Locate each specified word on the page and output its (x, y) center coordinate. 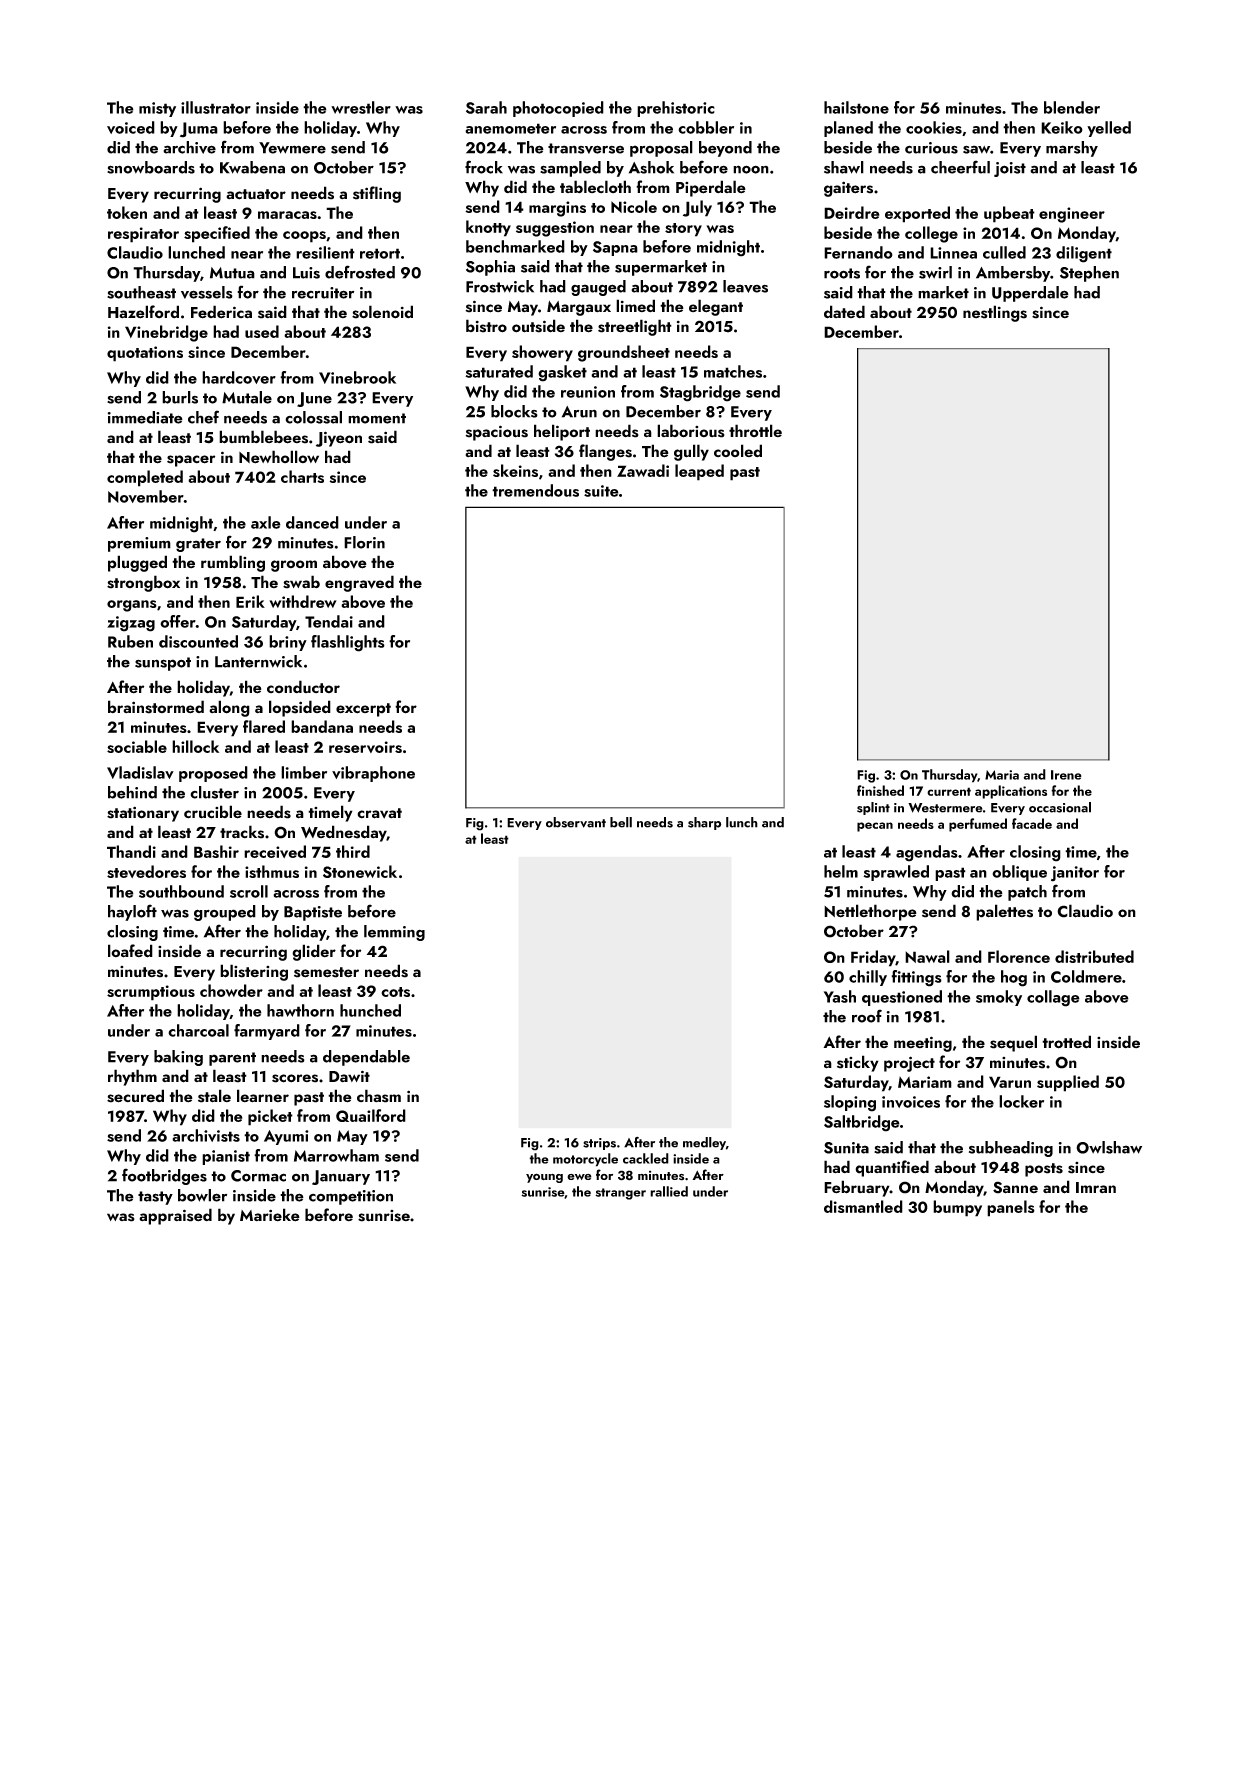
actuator (256, 194)
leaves (745, 286)
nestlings (995, 313)
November (146, 496)
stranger (620, 1194)
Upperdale (1030, 294)
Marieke (270, 1215)
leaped (699, 472)
